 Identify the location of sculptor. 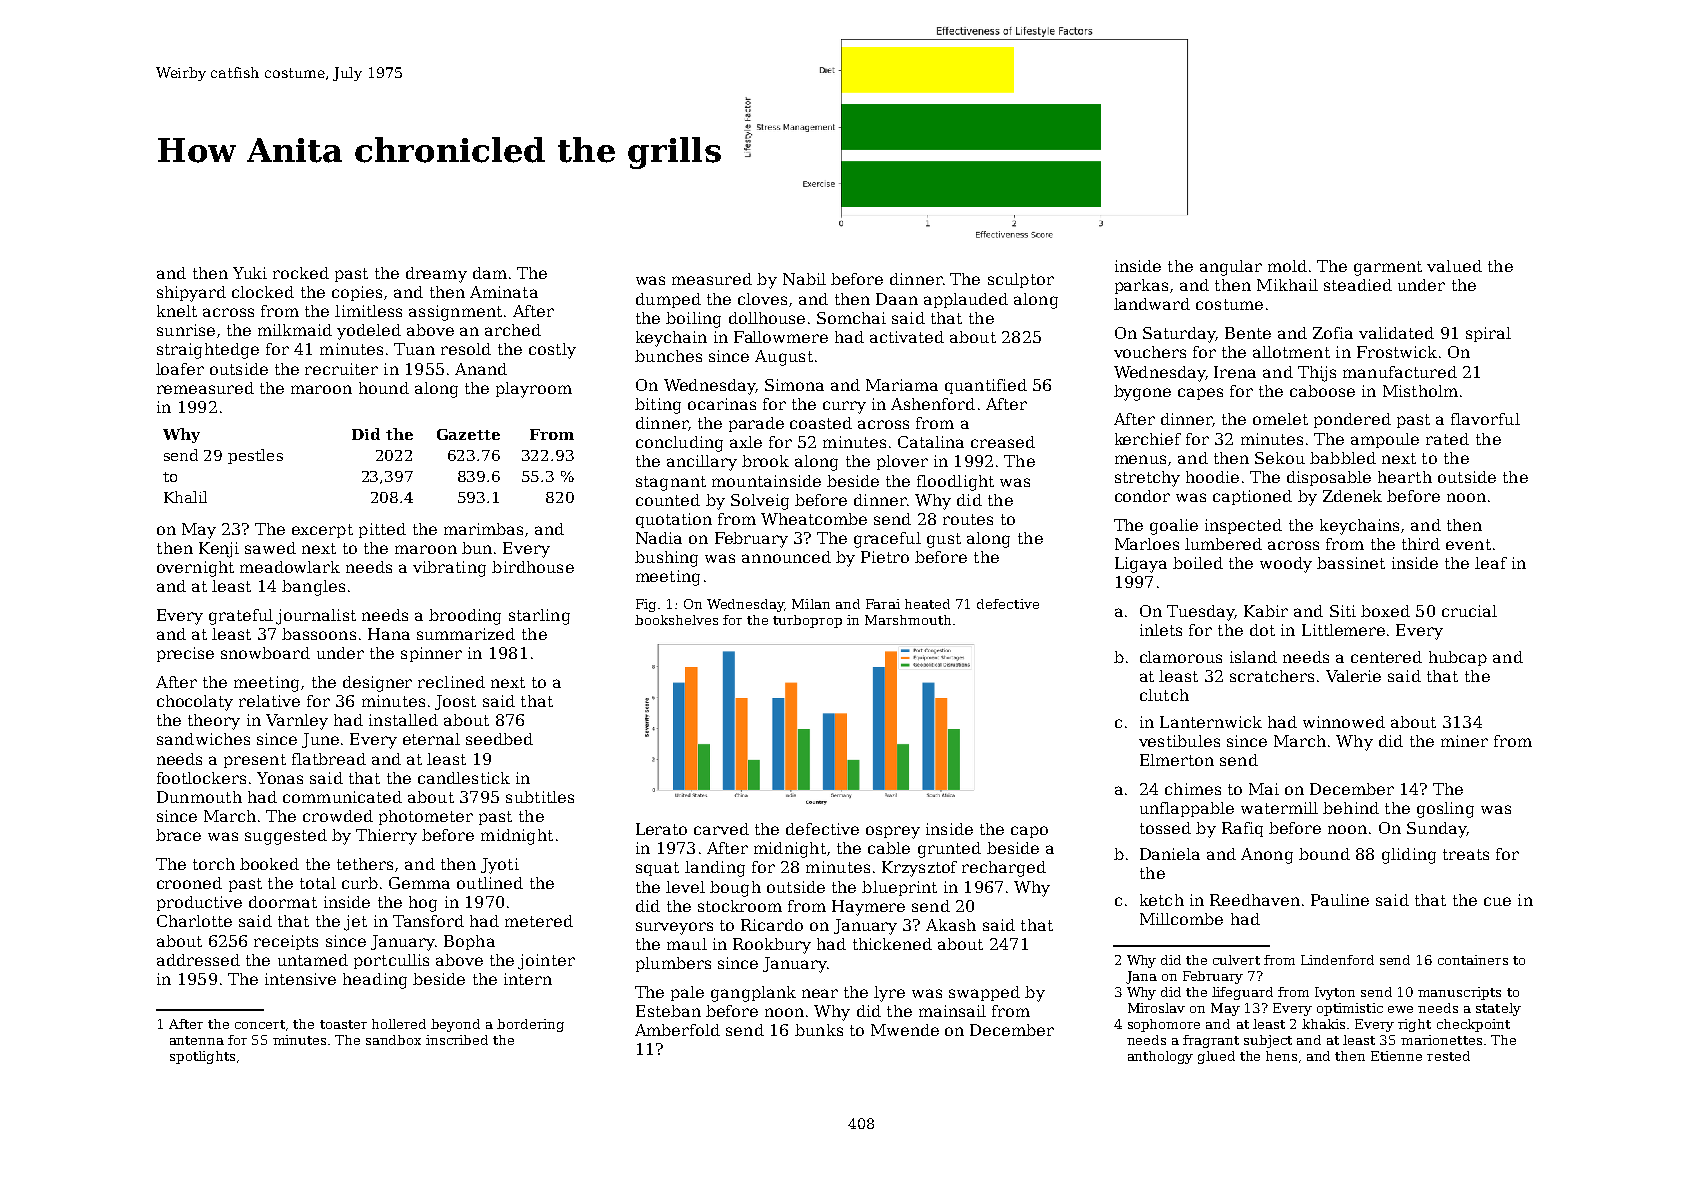
(1021, 280).
